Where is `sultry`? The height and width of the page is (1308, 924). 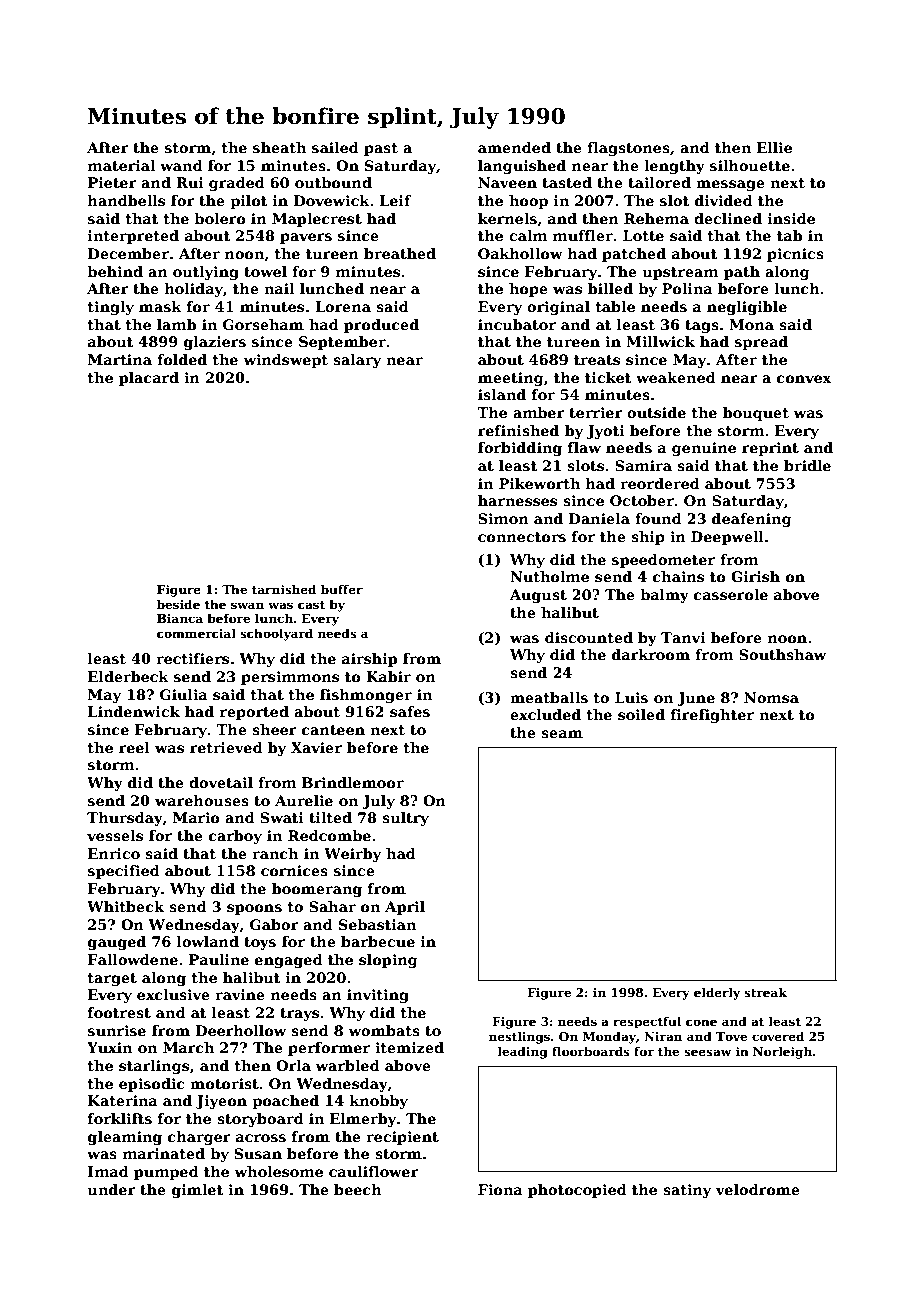
sultry is located at coordinates (405, 819).
